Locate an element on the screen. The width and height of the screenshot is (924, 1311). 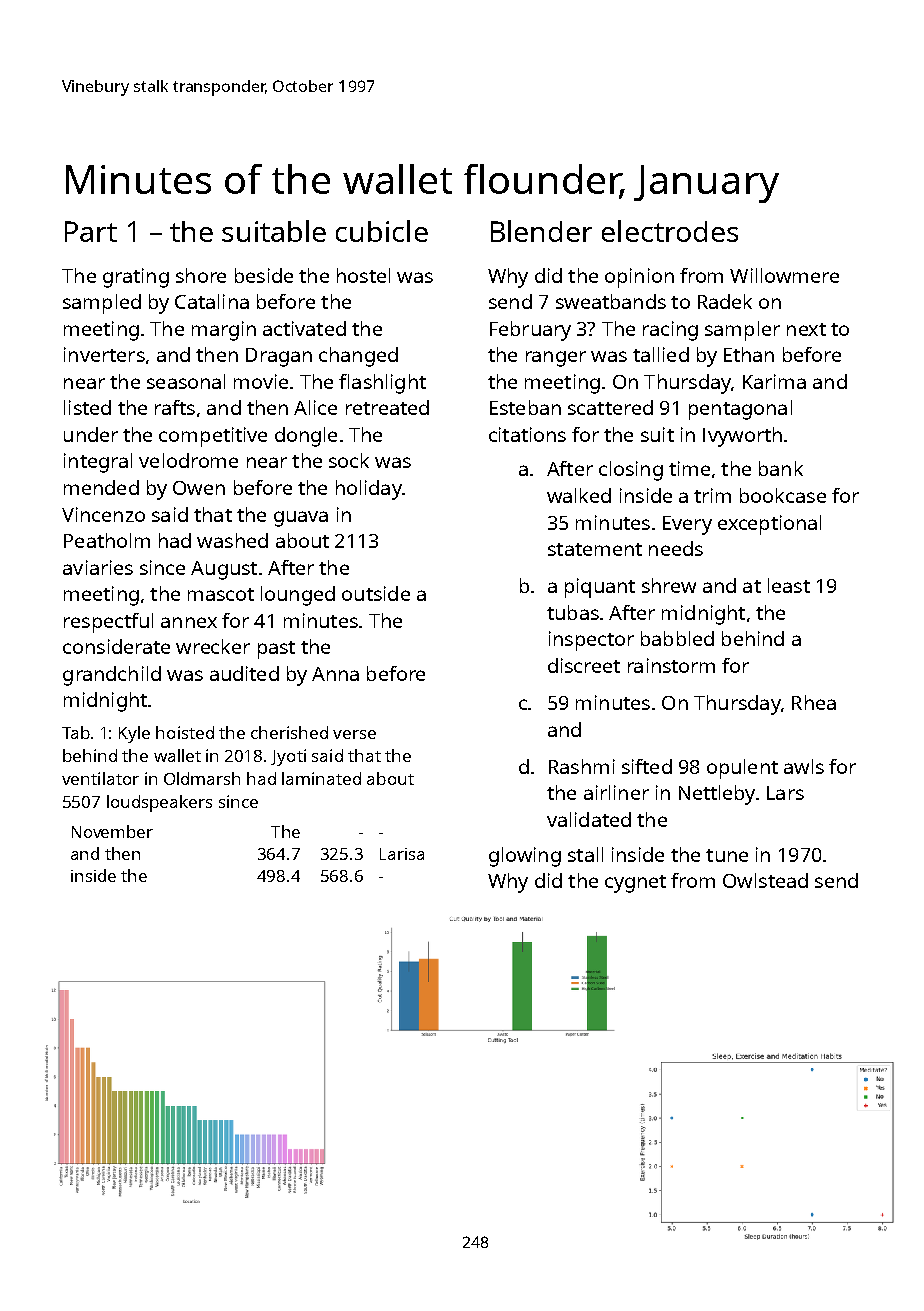
cubicle is located at coordinates (382, 231).
